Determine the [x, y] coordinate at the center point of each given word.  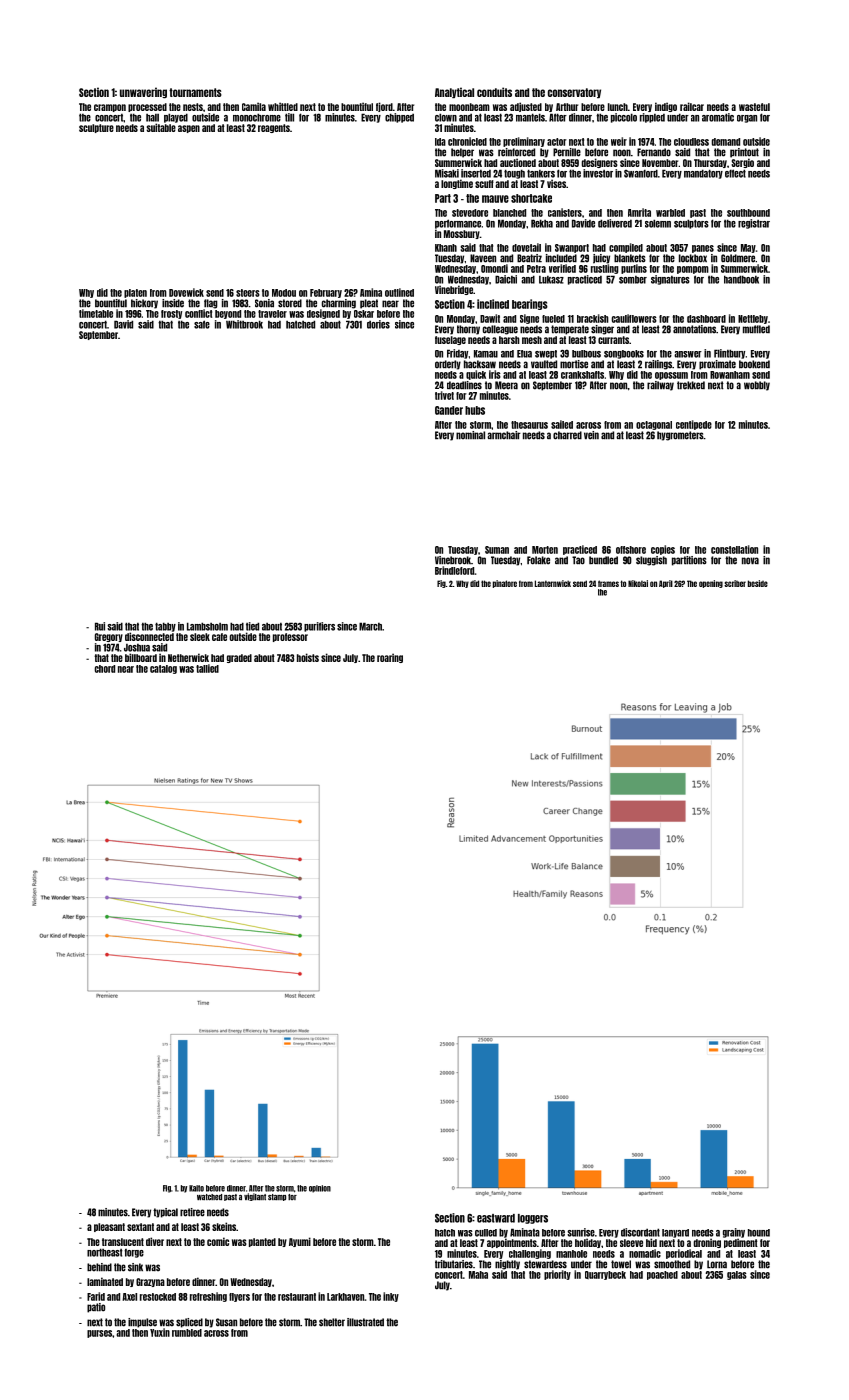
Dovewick [186, 292]
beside [758, 583]
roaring [390, 658]
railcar [692, 106]
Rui [100, 626]
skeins [224, 1226]
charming [339, 304]
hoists [308, 657]
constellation [734, 549]
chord [105, 669]
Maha [478, 1275]
